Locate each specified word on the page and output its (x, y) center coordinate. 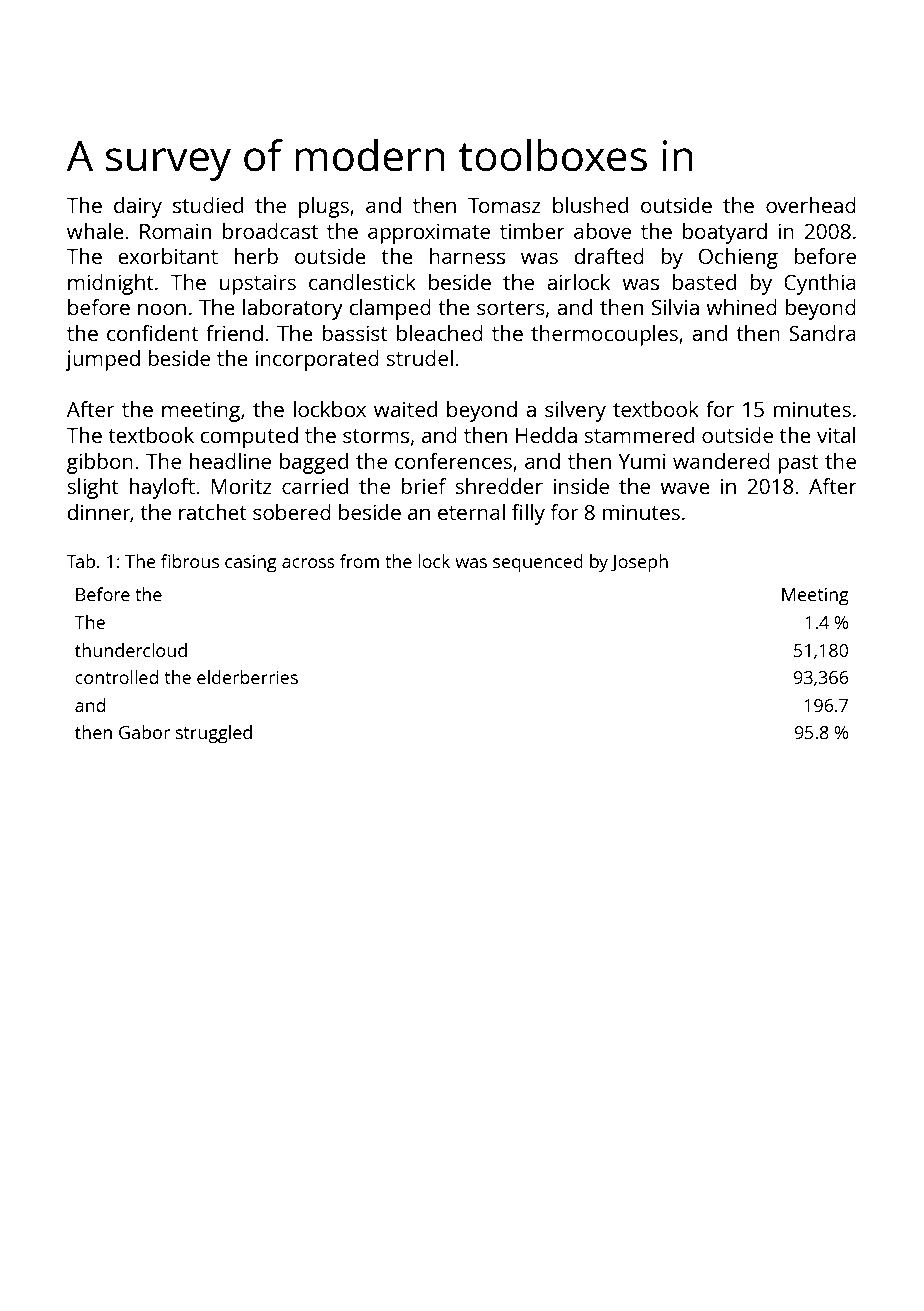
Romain (175, 231)
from (359, 561)
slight (93, 488)
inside (581, 486)
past (798, 464)
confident (153, 333)
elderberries (247, 677)
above (602, 231)
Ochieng (738, 258)
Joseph (639, 563)
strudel (419, 358)
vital (836, 435)
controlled (116, 677)
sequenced (538, 563)
